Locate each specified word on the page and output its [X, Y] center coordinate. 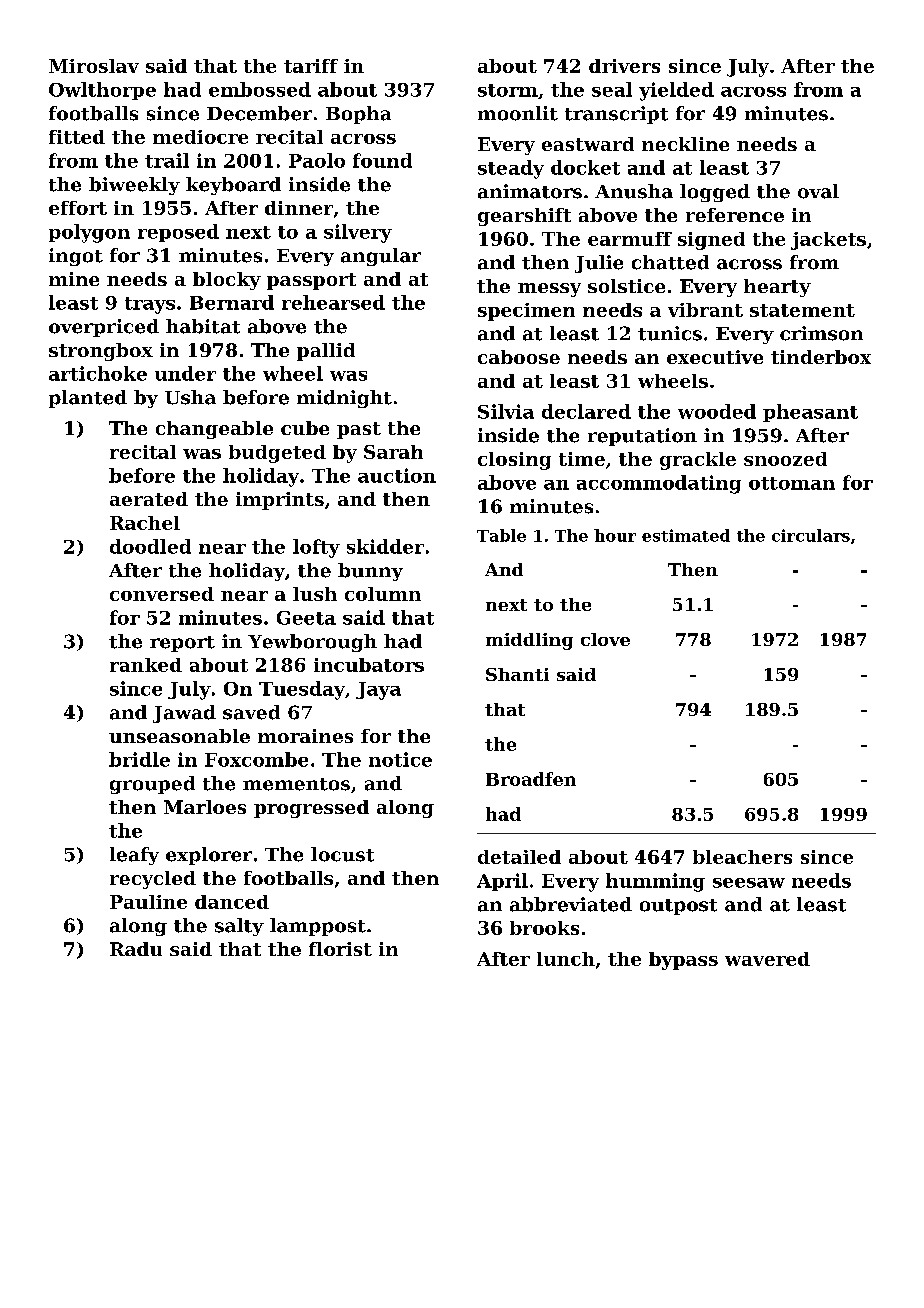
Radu [136, 949]
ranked [146, 665]
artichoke [98, 373]
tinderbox [821, 357]
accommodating [659, 484]
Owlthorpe [102, 91]
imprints [280, 501]
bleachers [742, 857]
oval [818, 191]
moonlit [518, 113]
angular [381, 257]
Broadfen [531, 779]
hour [615, 535]
